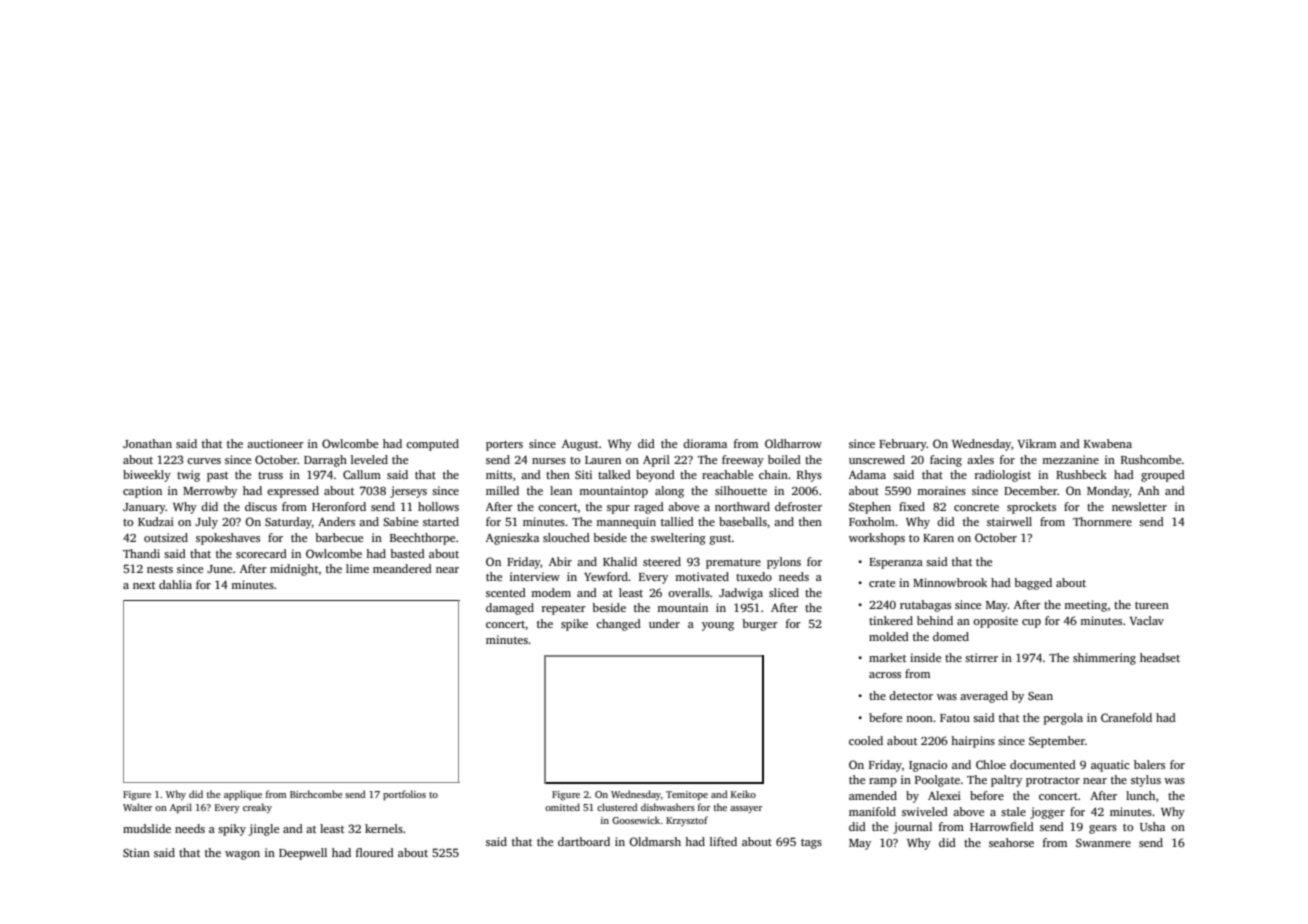 The image size is (1308, 924). Describe the element at coordinates (261, 553) in the screenshot. I see `scorecard` at that location.
